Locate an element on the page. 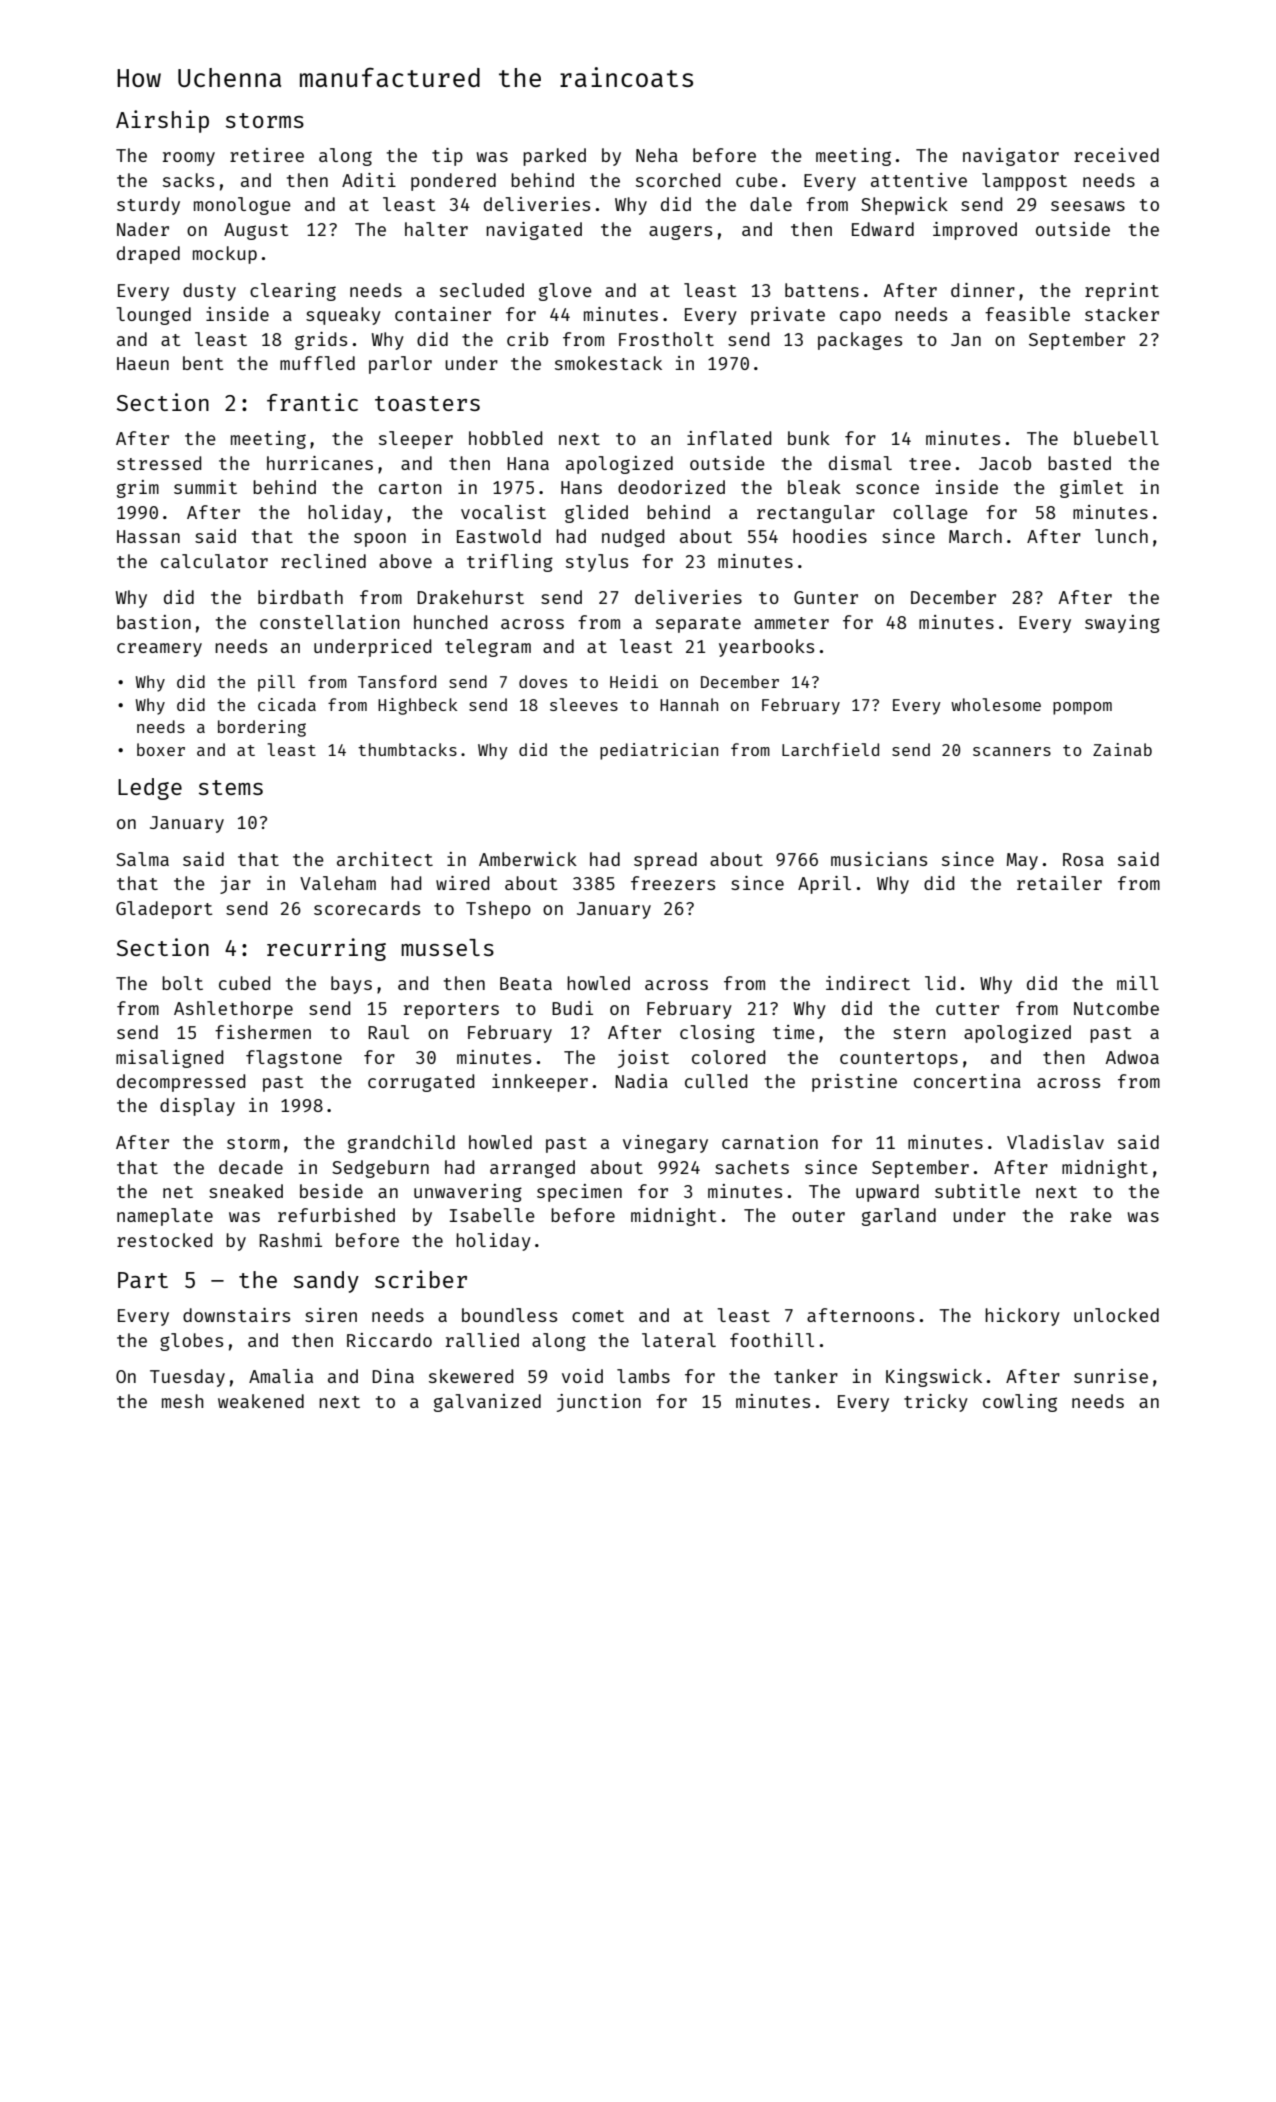 This image has height=2102, width=1276. Adwoa is located at coordinates (1132, 1057).
